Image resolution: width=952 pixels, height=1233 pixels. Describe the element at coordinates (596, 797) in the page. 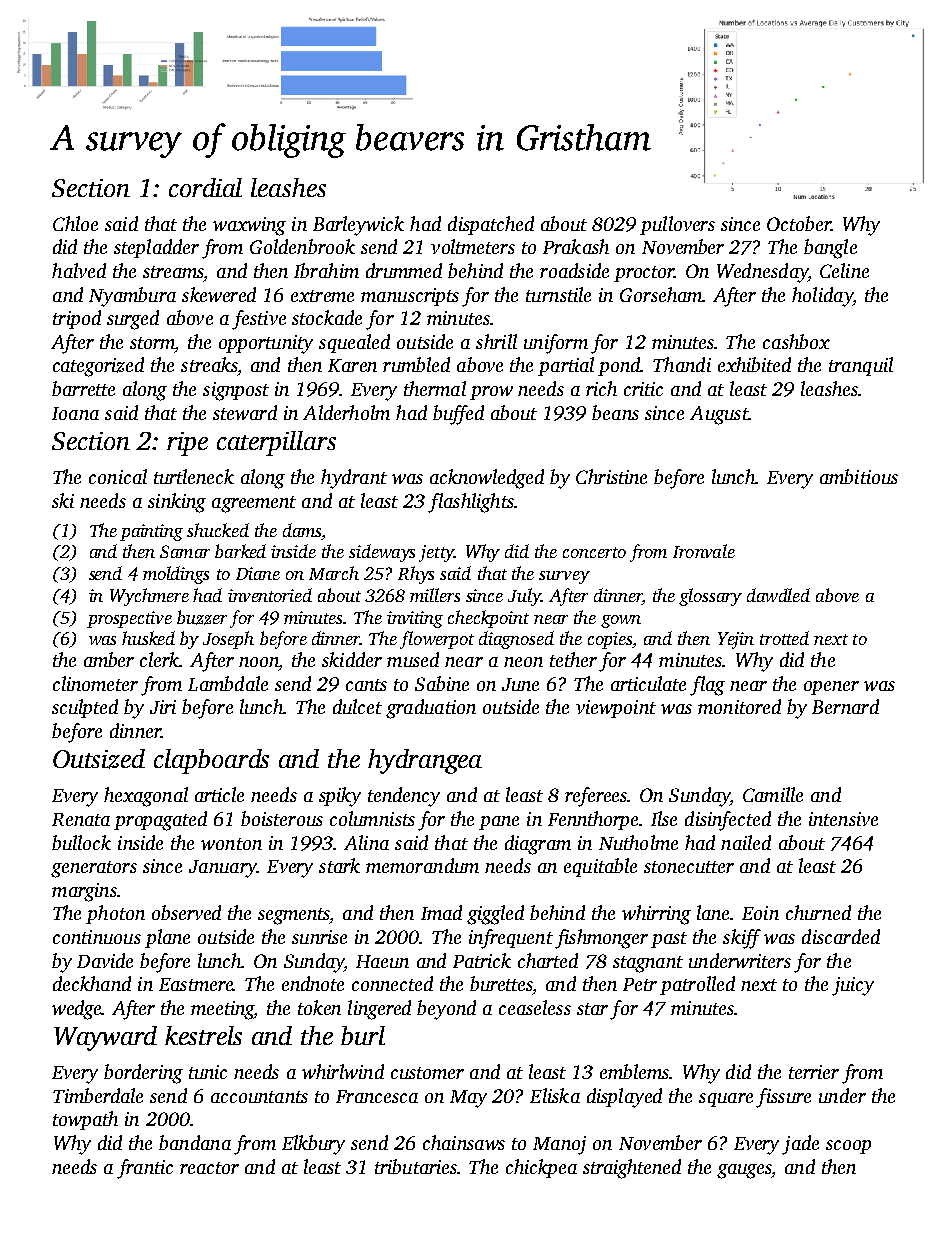

I see `referees` at that location.
